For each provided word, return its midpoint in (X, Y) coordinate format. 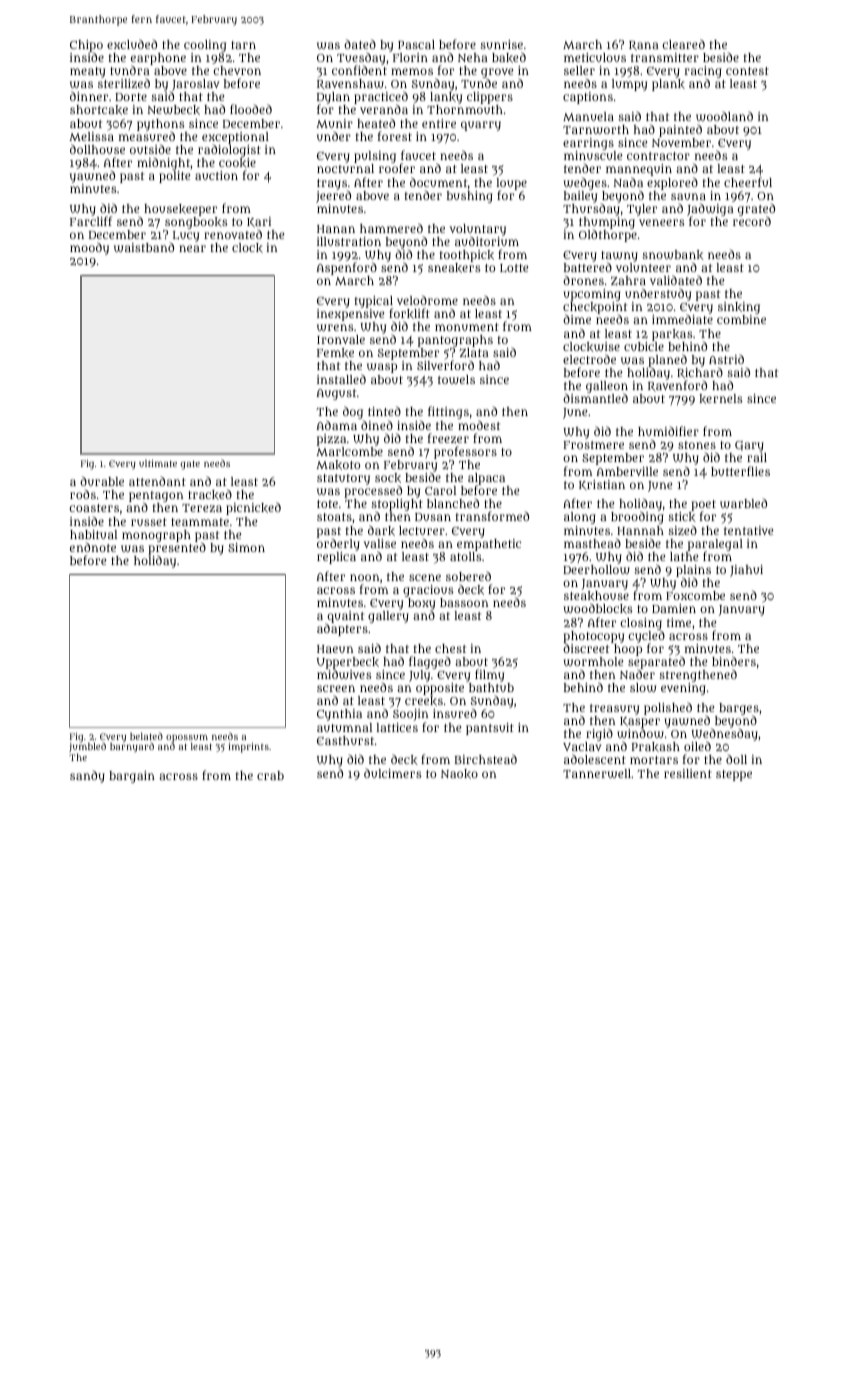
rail (757, 457)
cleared (683, 44)
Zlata (474, 353)
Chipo (86, 46)
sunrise (501, 44)
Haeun (335, 649)
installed (341, 379)
